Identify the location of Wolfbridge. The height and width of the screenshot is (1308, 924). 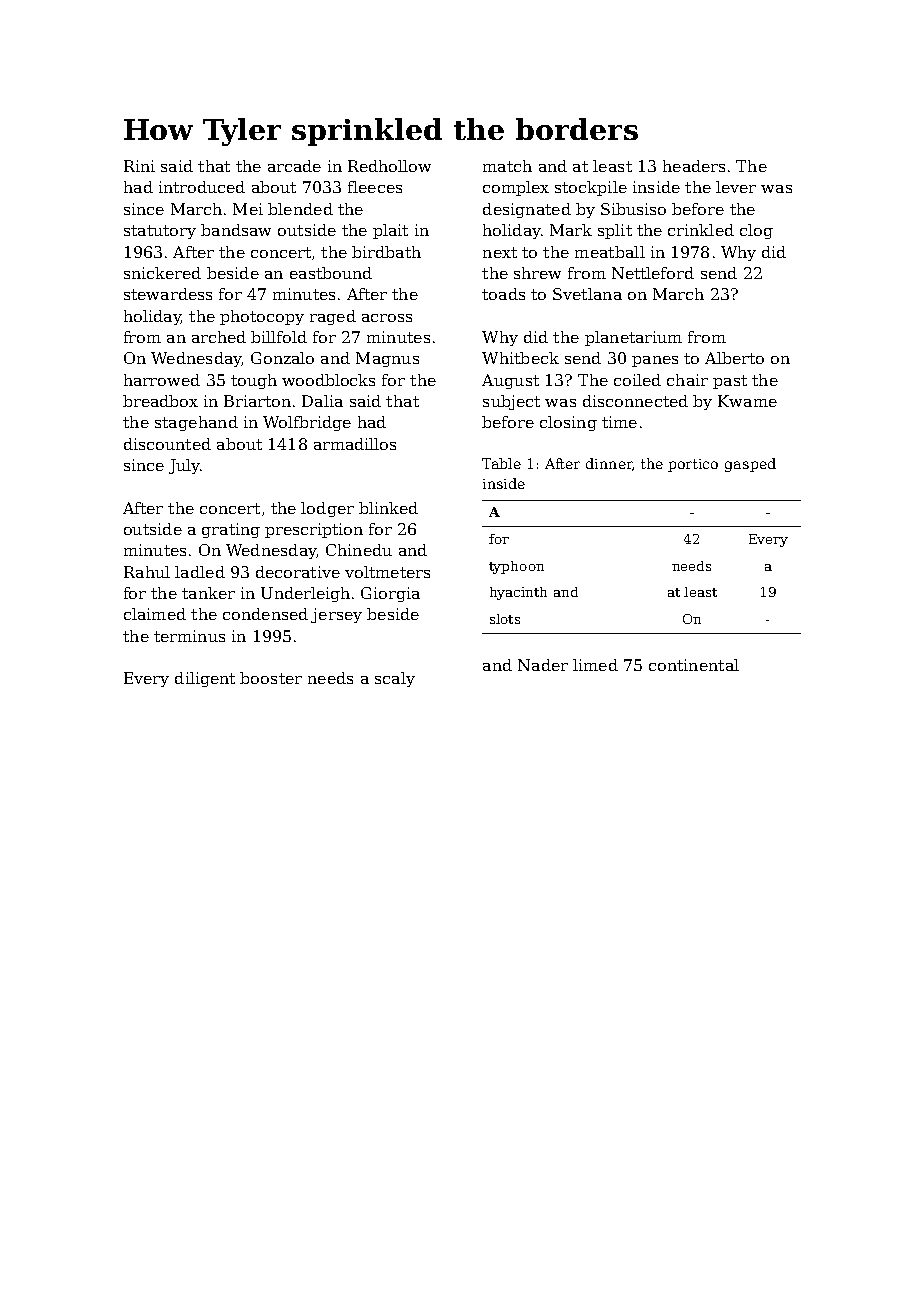
(307, 423).
